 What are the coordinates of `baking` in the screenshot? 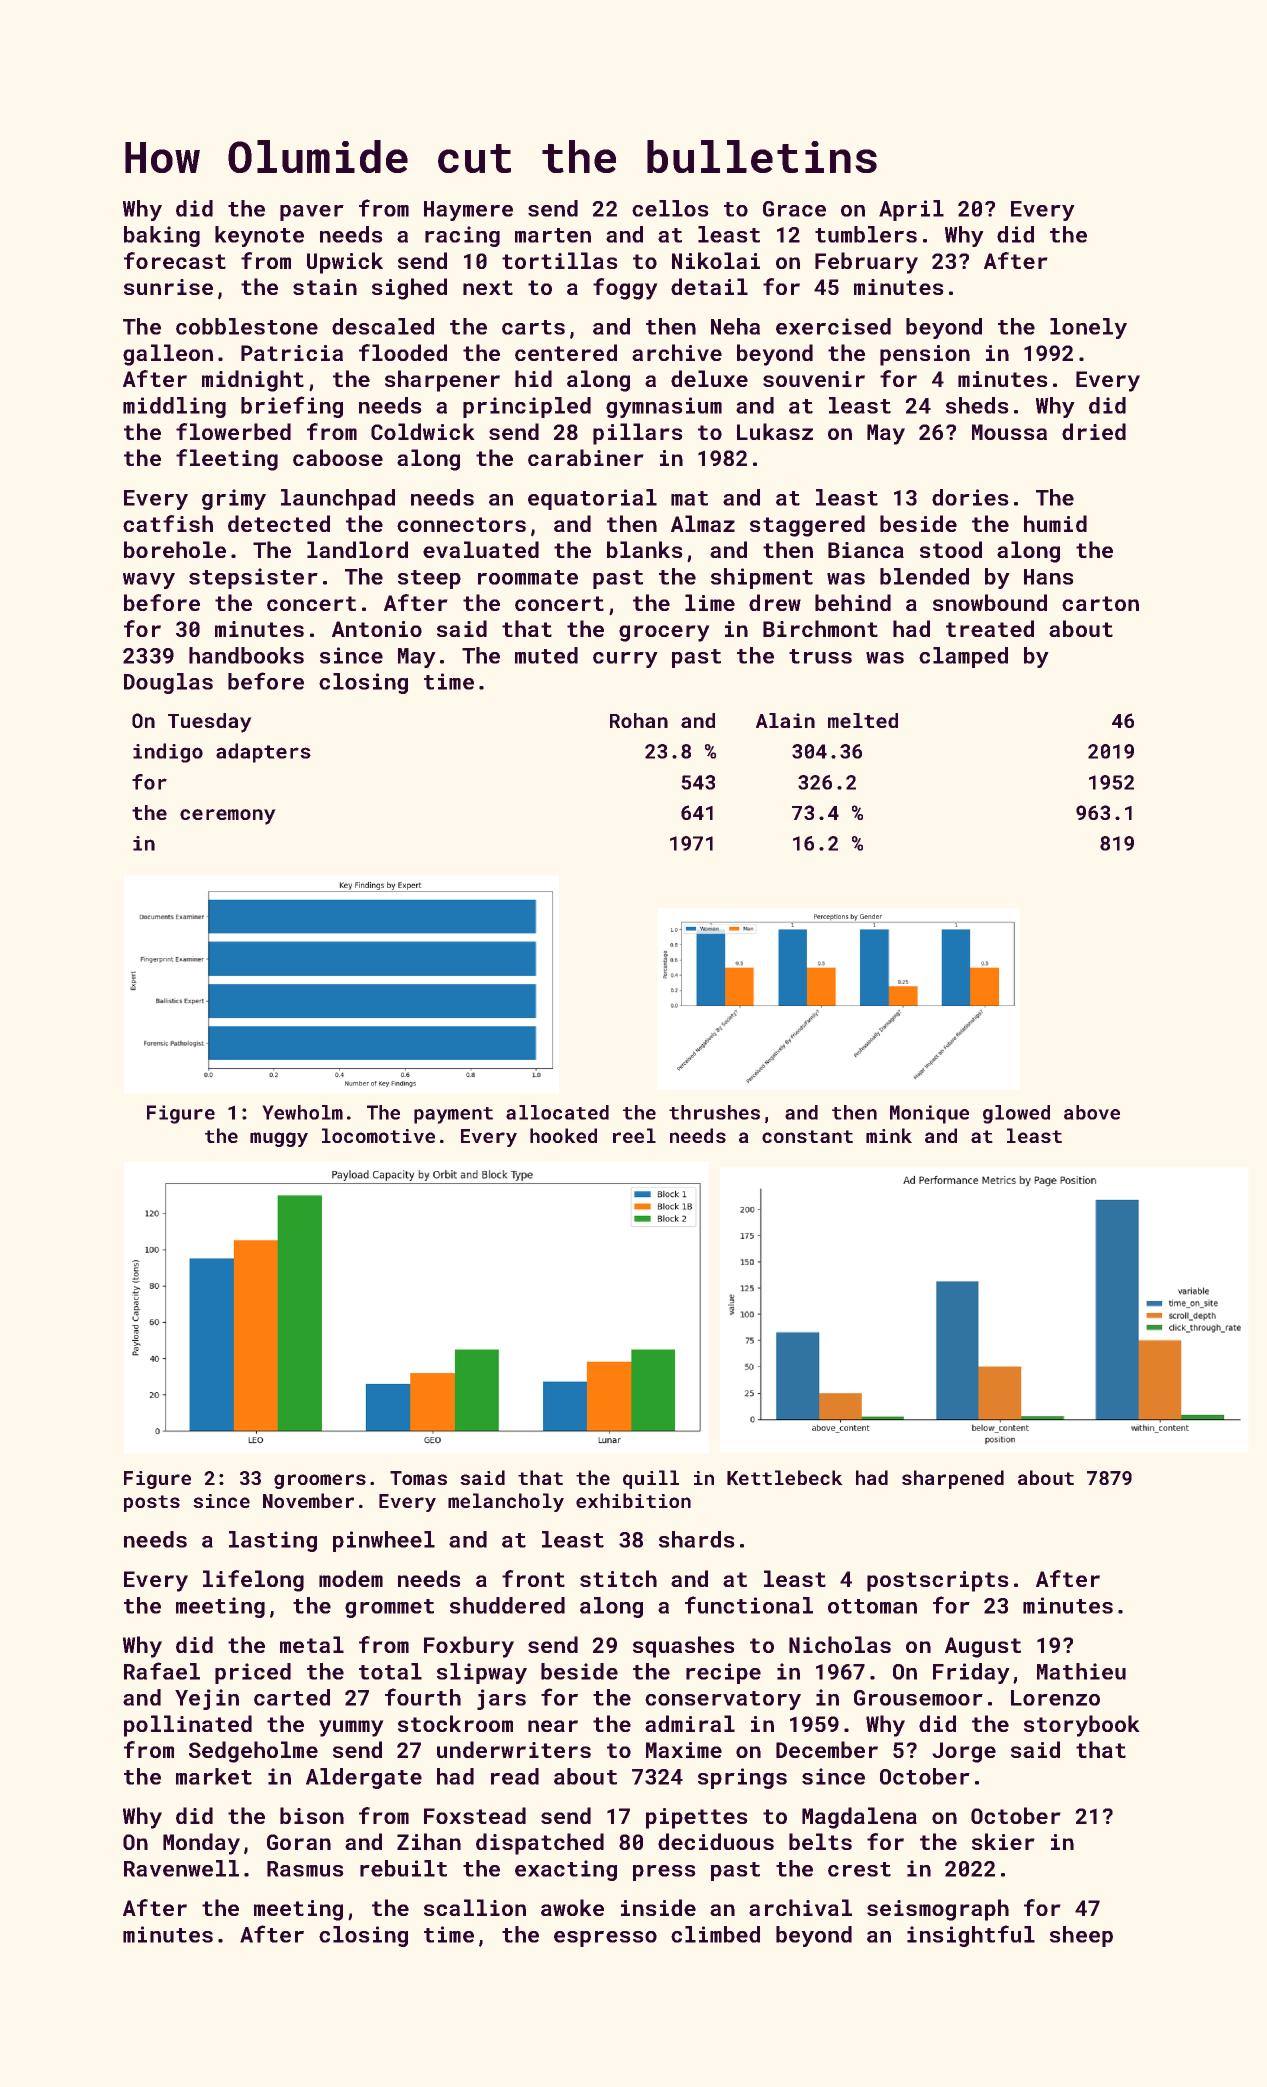 It's located at (162, 236).
